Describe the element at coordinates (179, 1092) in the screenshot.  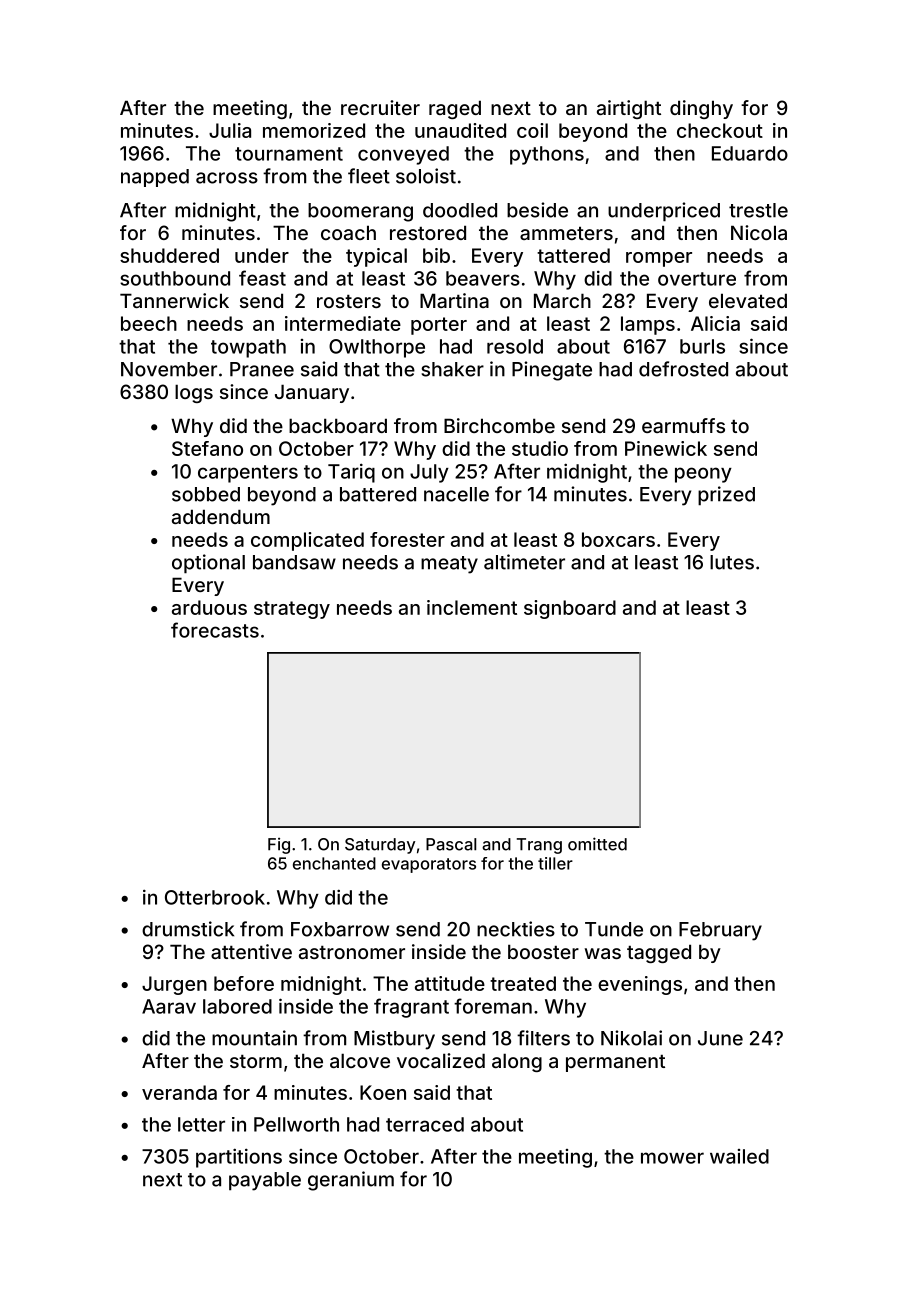
I see `veranda` at that location.
